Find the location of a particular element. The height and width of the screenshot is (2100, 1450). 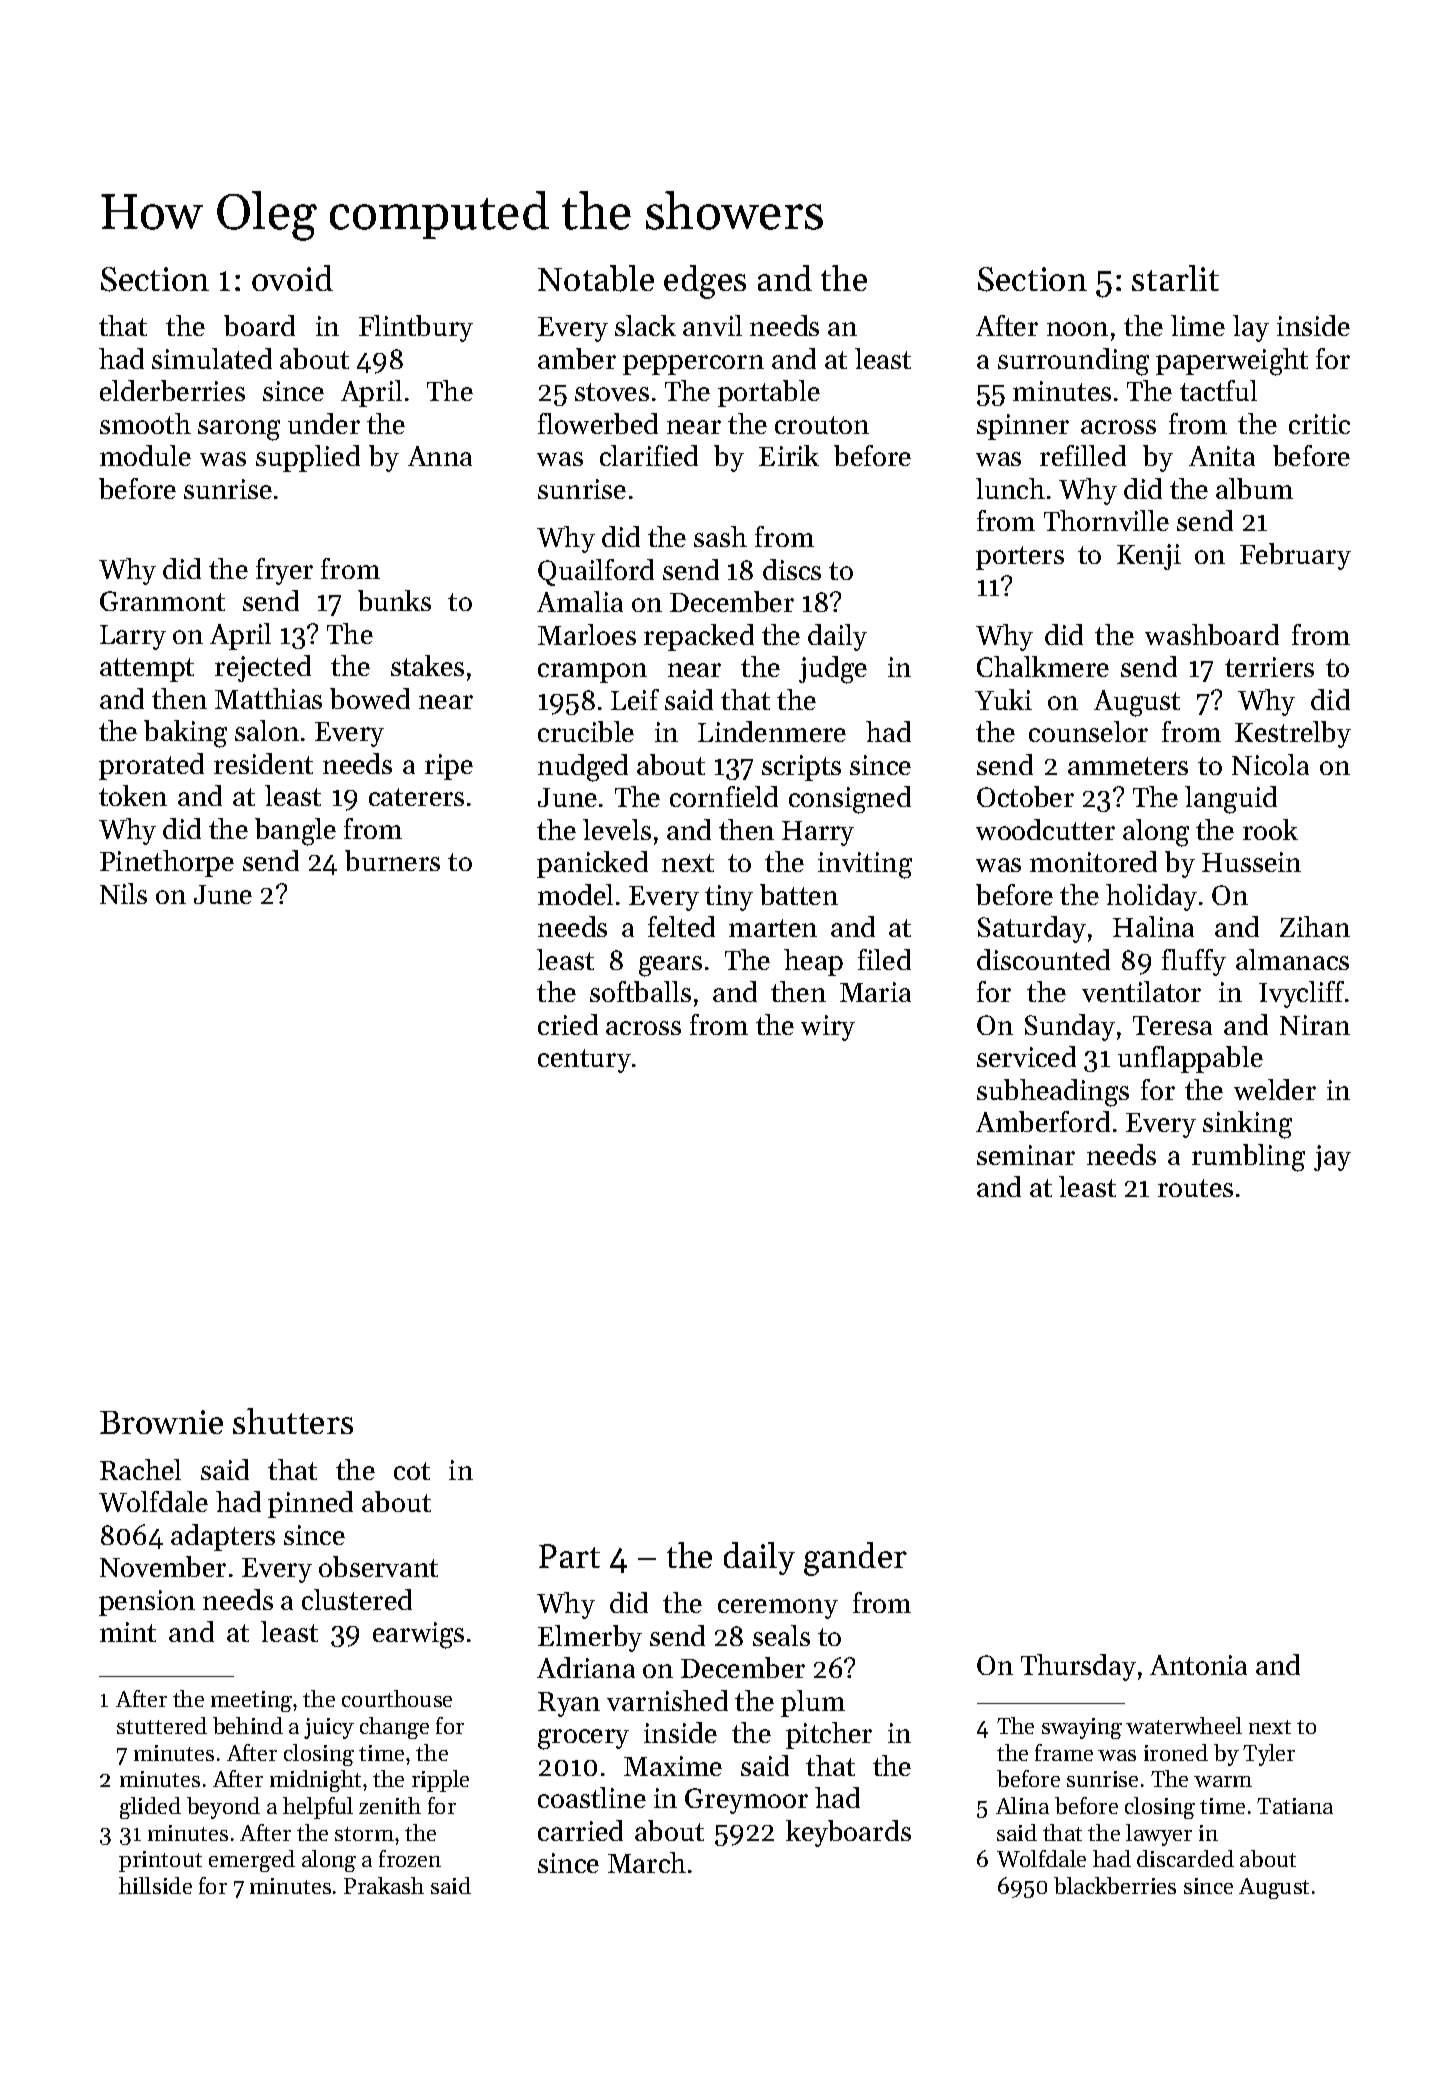

Part is located at coordinates (569, 1556).
